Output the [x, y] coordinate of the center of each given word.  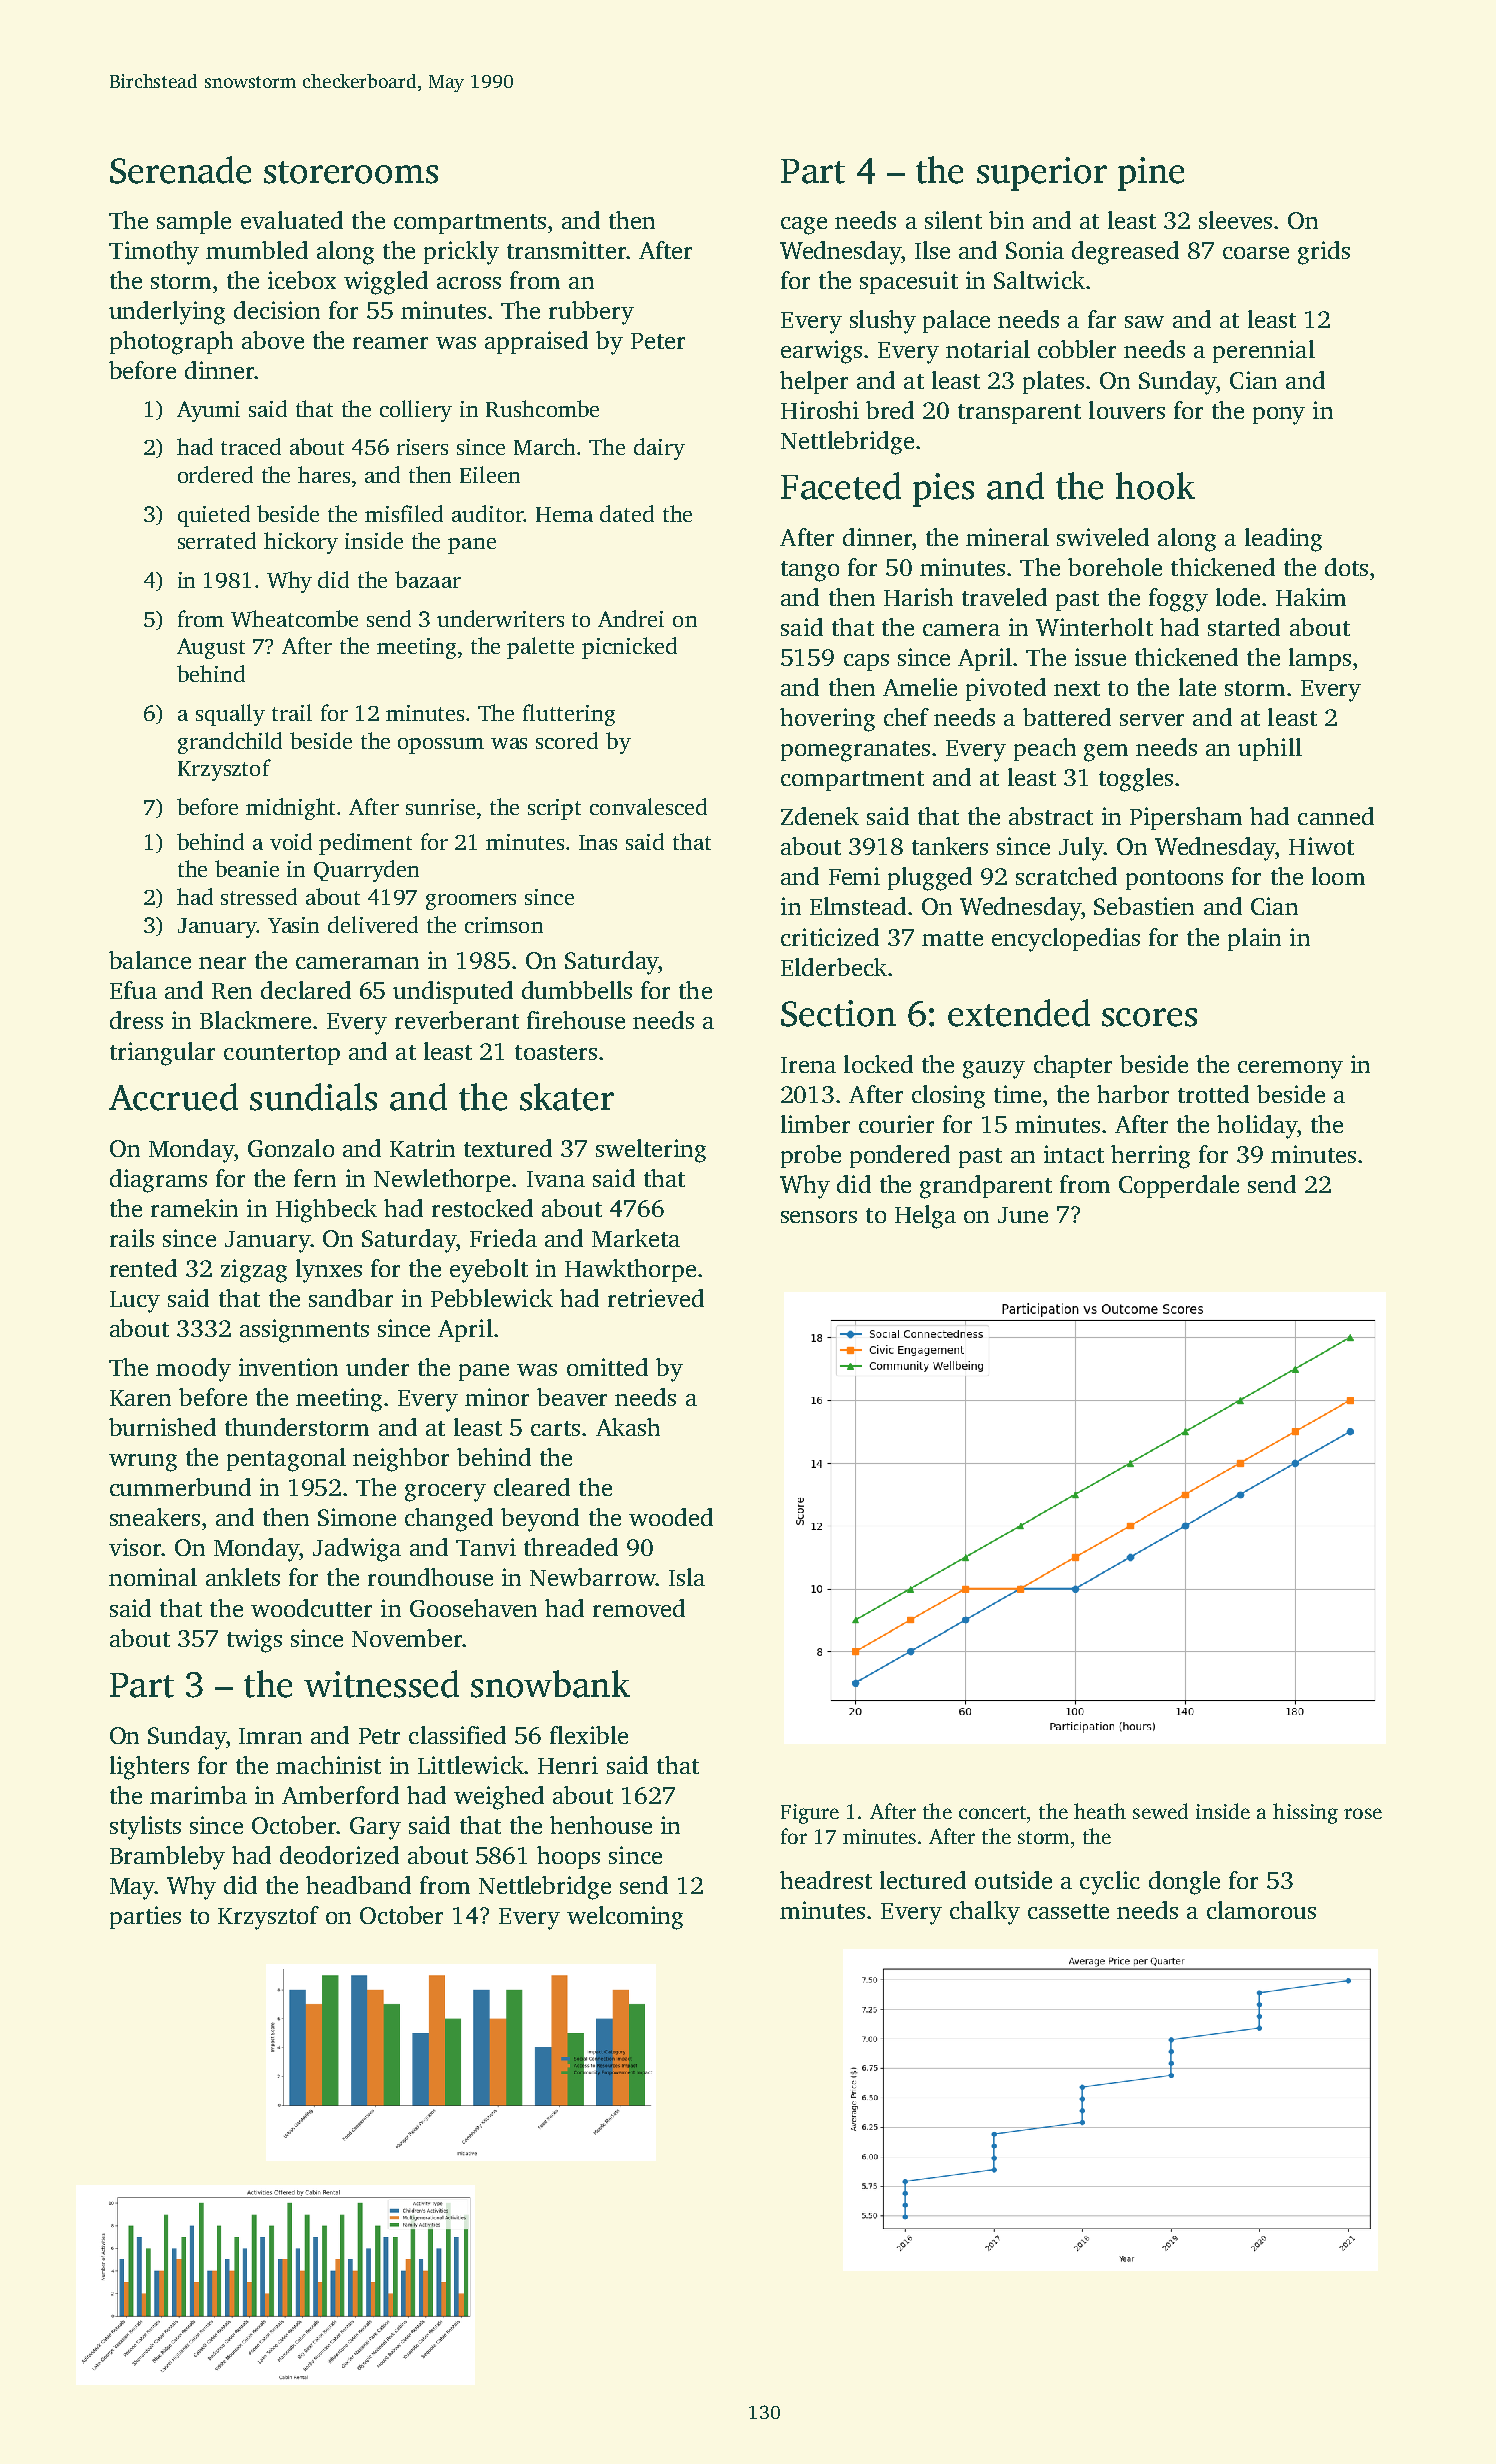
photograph [171, 343]
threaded [571, 1547]
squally [230, 715]
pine [1151, 174]
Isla [687, 1577]
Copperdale [1179, 1186]
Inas [598, 842]
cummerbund [180, 1487]
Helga [925, 1217]
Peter [658, 341]
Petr [379, 1736]
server [1152, 720]
